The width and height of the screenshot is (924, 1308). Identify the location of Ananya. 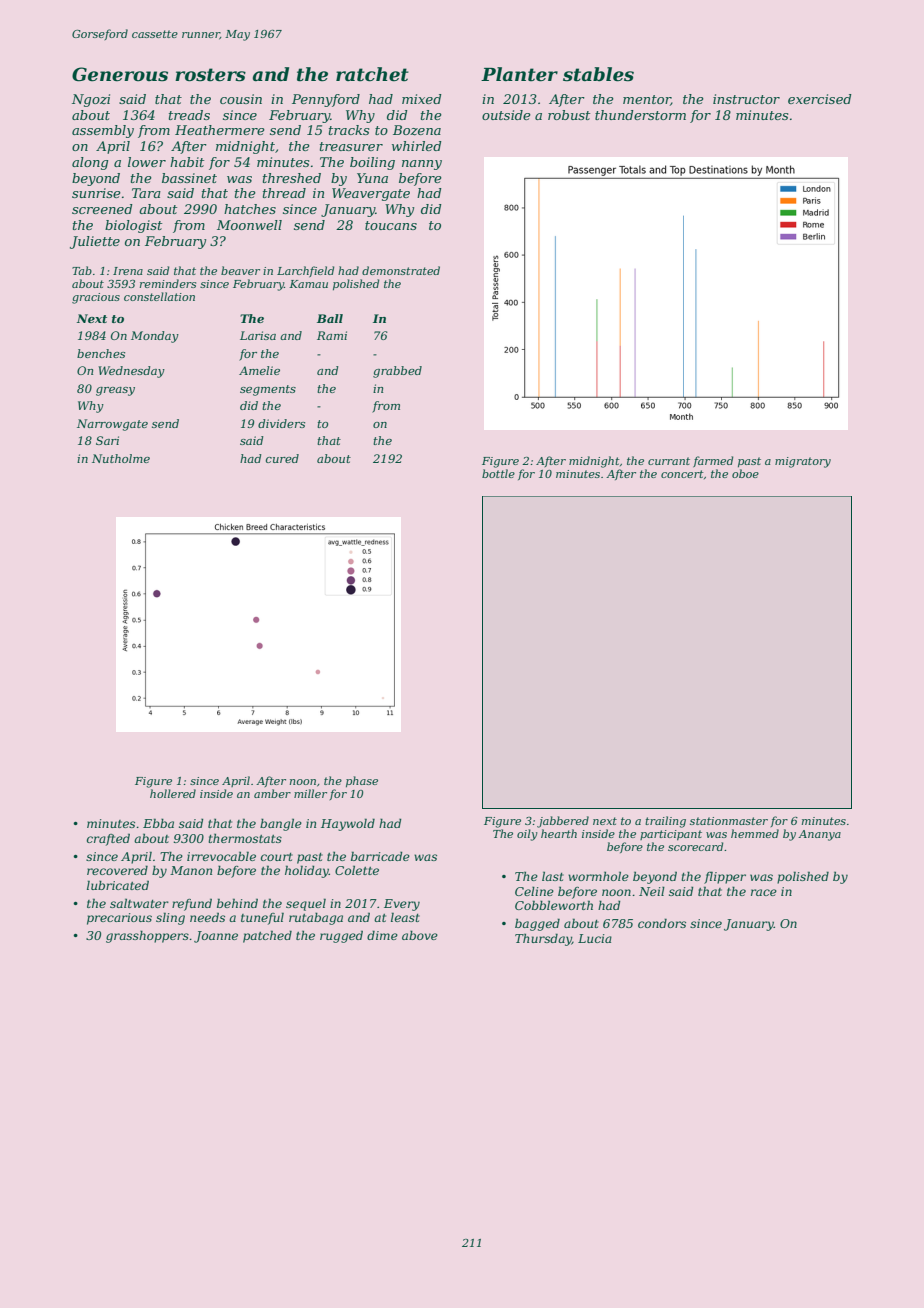
(819, 835).
